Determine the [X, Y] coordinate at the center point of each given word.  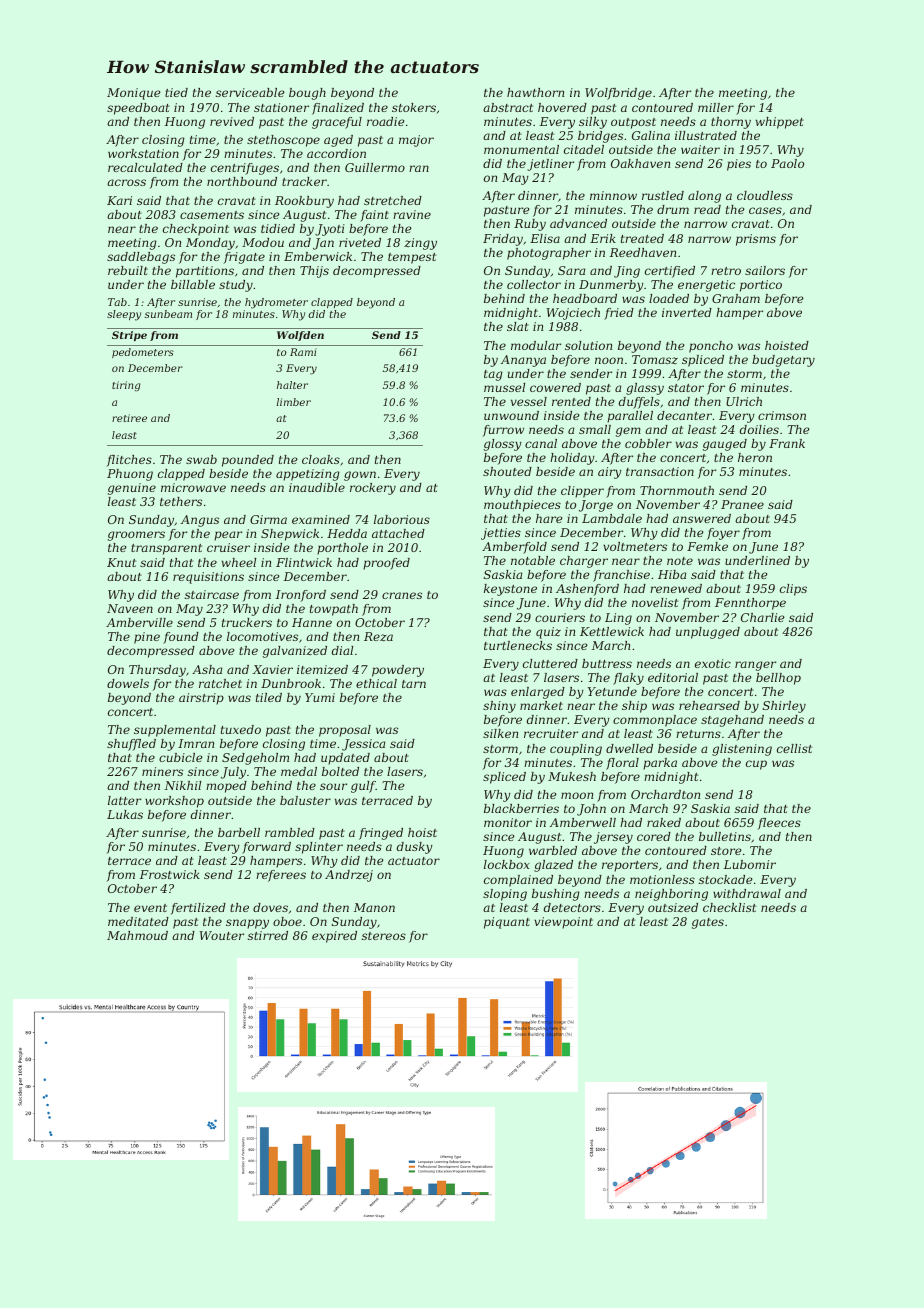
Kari [119, 200]
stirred [268, 935]
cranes [402, 595]
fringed [381, 834]
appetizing [308, 475]
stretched [393, 200]
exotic [713, 663]
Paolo [787, 163]
